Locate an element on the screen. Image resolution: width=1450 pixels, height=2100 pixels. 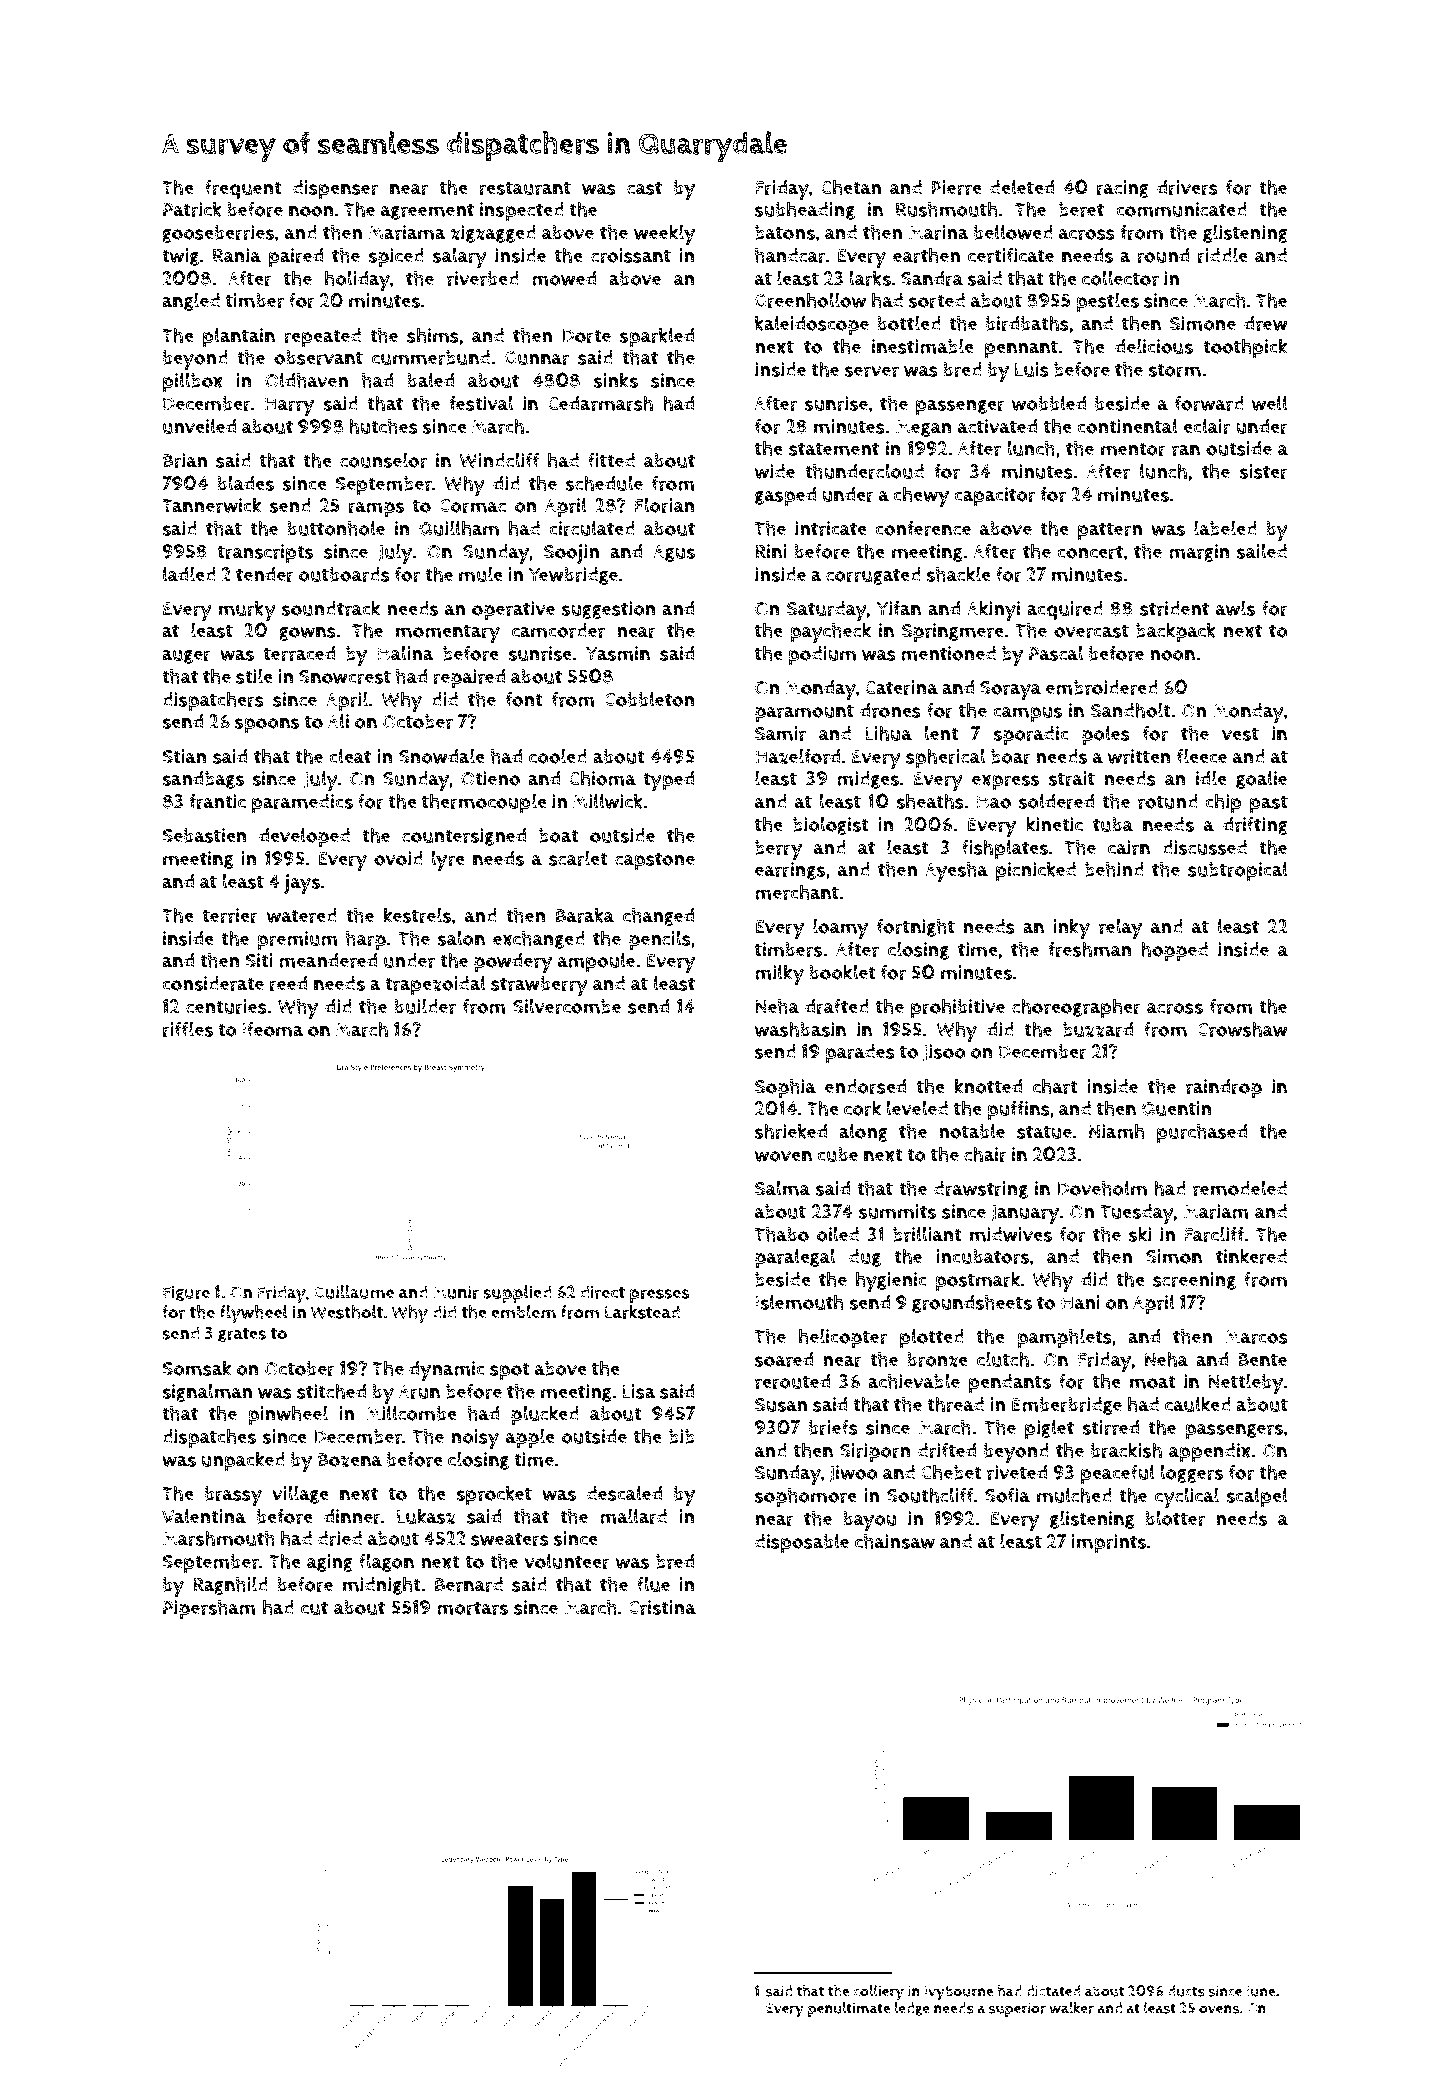
awls is located at coordinates (1236, 608).
